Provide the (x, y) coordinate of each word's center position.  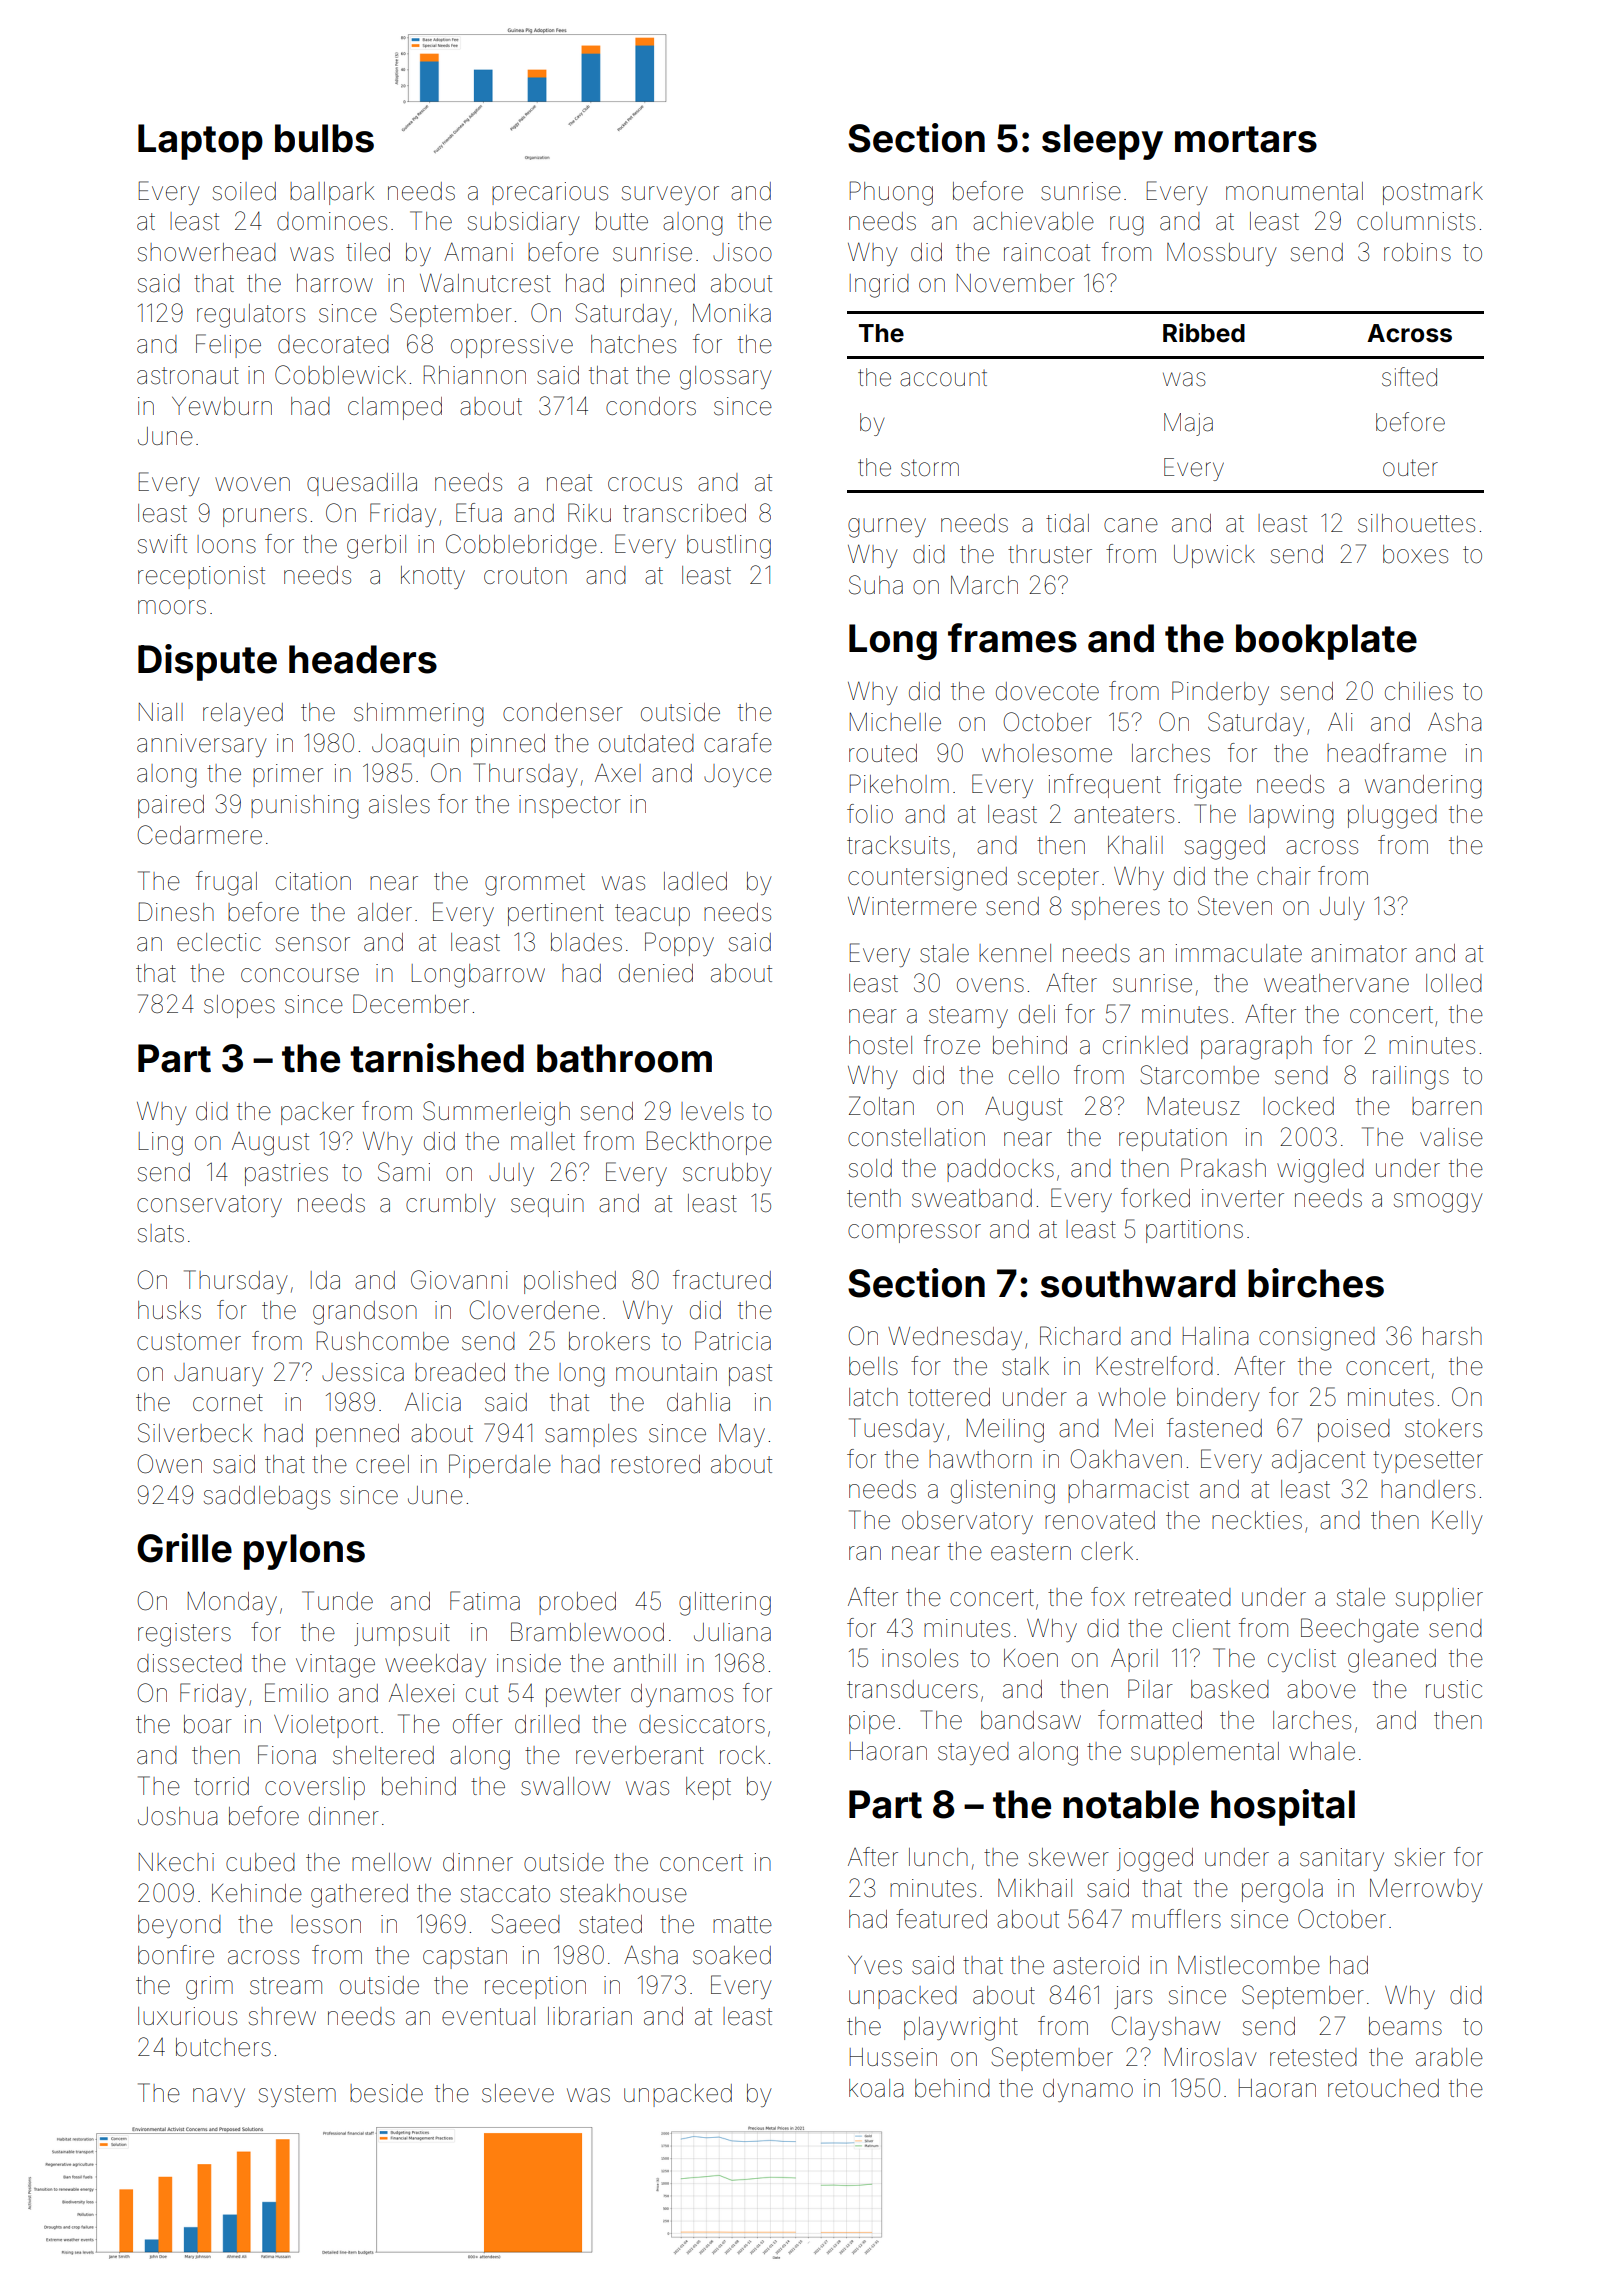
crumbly (451, 1205)
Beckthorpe (709, 1143)
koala (876, 2088)
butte (622, 221)
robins (1417, 252)
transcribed (684, 513)
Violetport (326, 1726)
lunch (938, 1857)
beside (386, 2093)
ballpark (332, 193)
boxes (1415, 554)
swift (162, 544)
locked (1298, 1106)
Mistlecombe (1249, 1965)
